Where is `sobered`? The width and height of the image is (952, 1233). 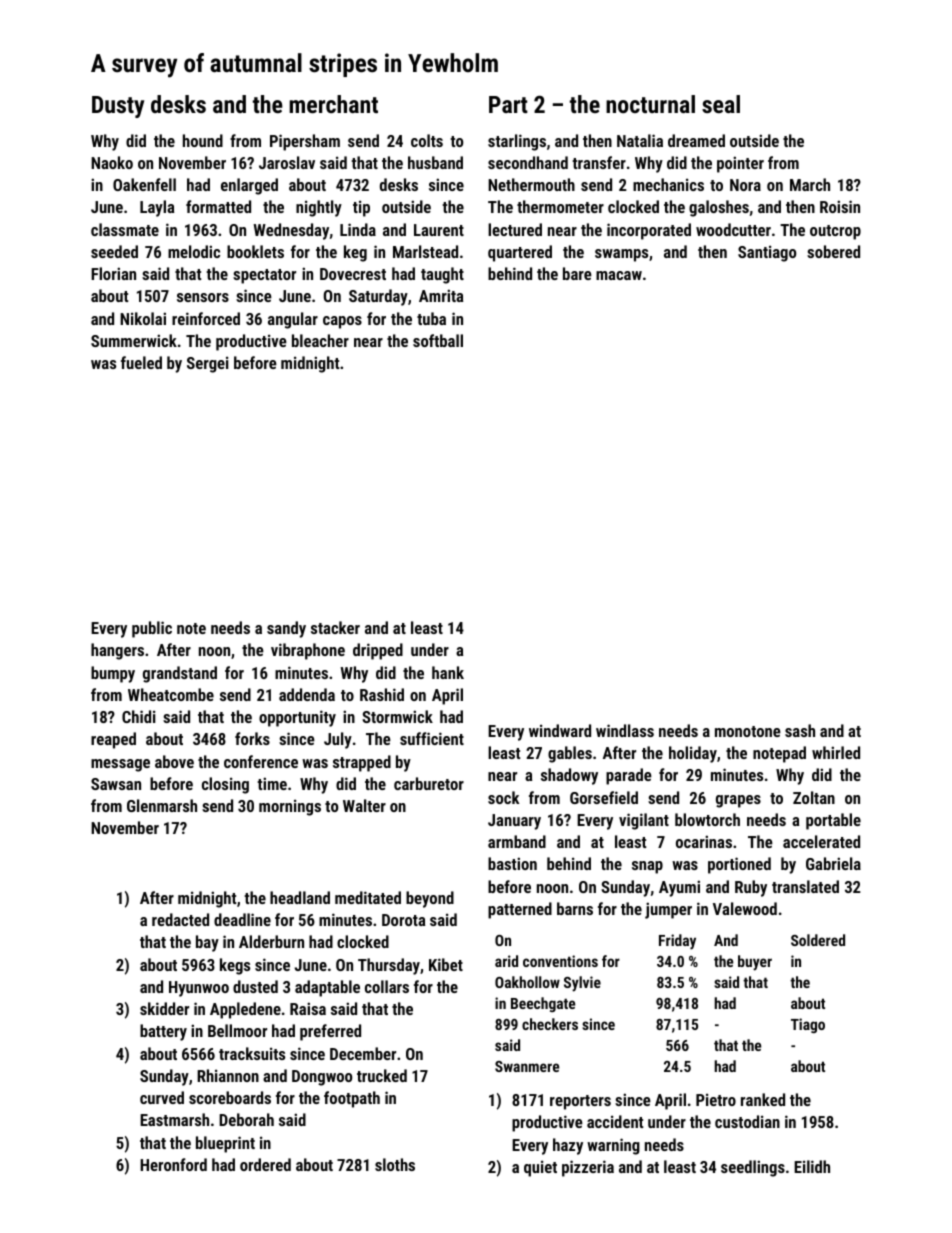
sobered is located at coordinates (833, 251).
